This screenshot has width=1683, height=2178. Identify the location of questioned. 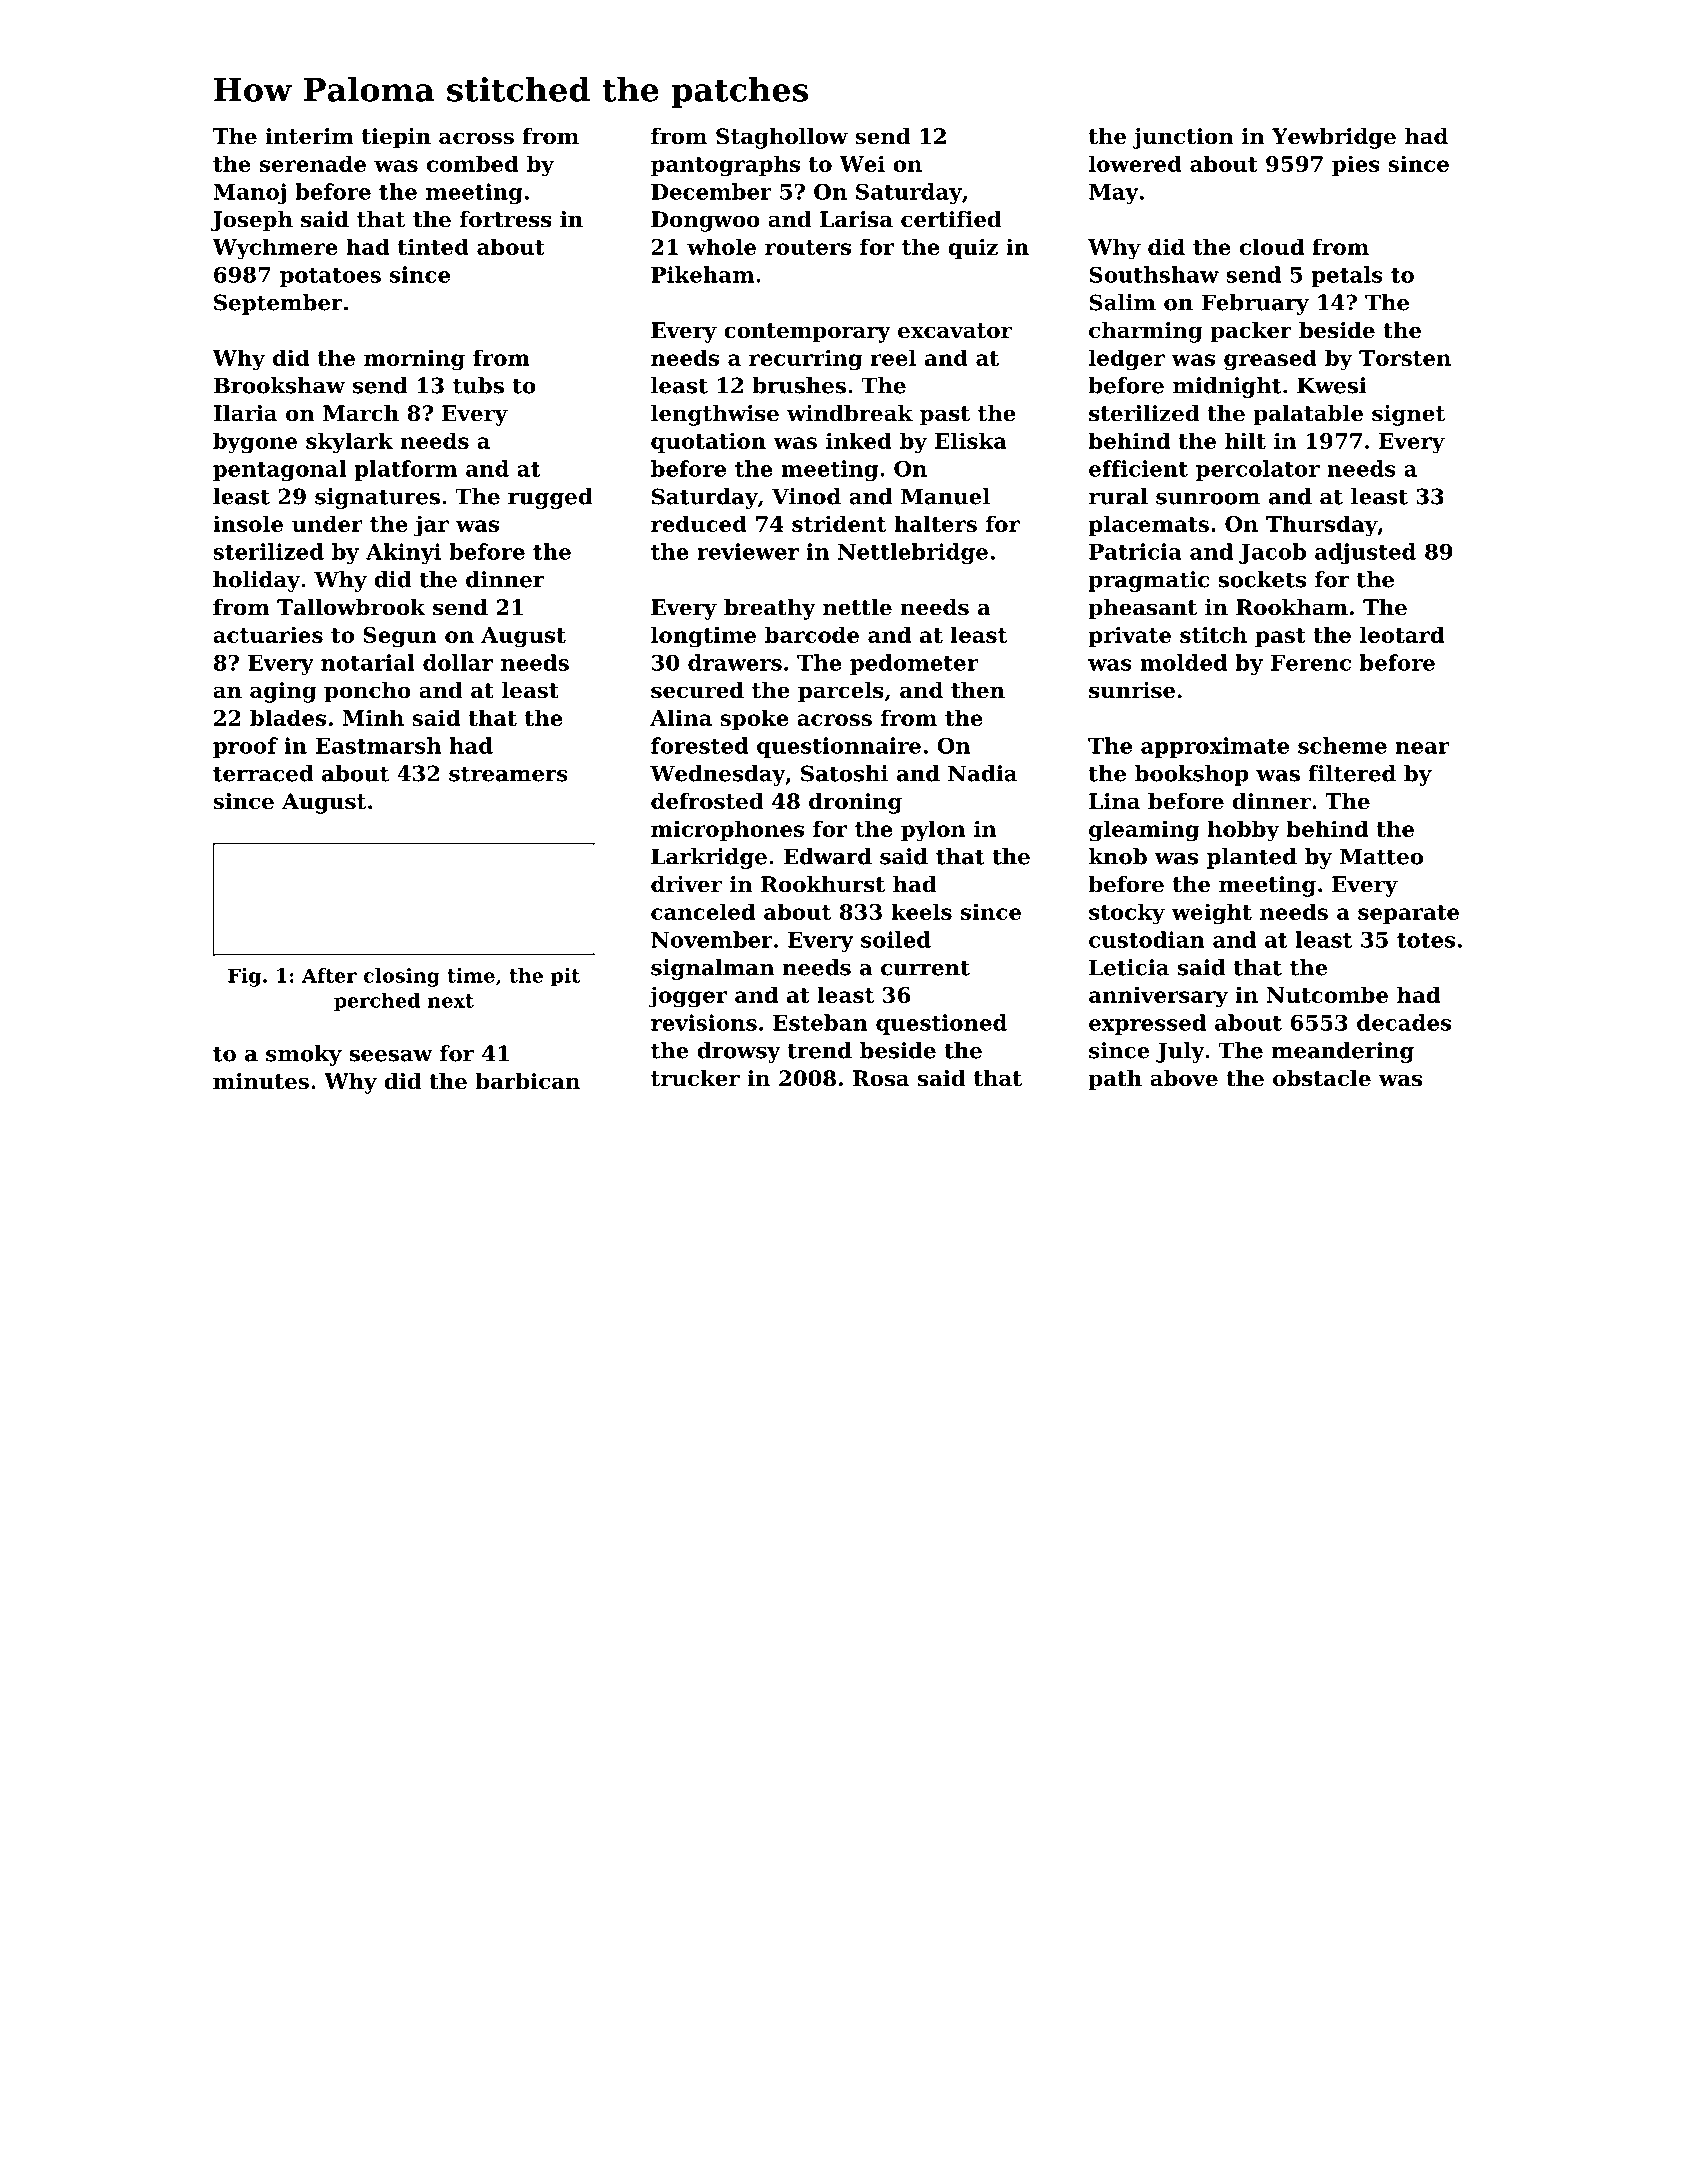
(941, 1024).
